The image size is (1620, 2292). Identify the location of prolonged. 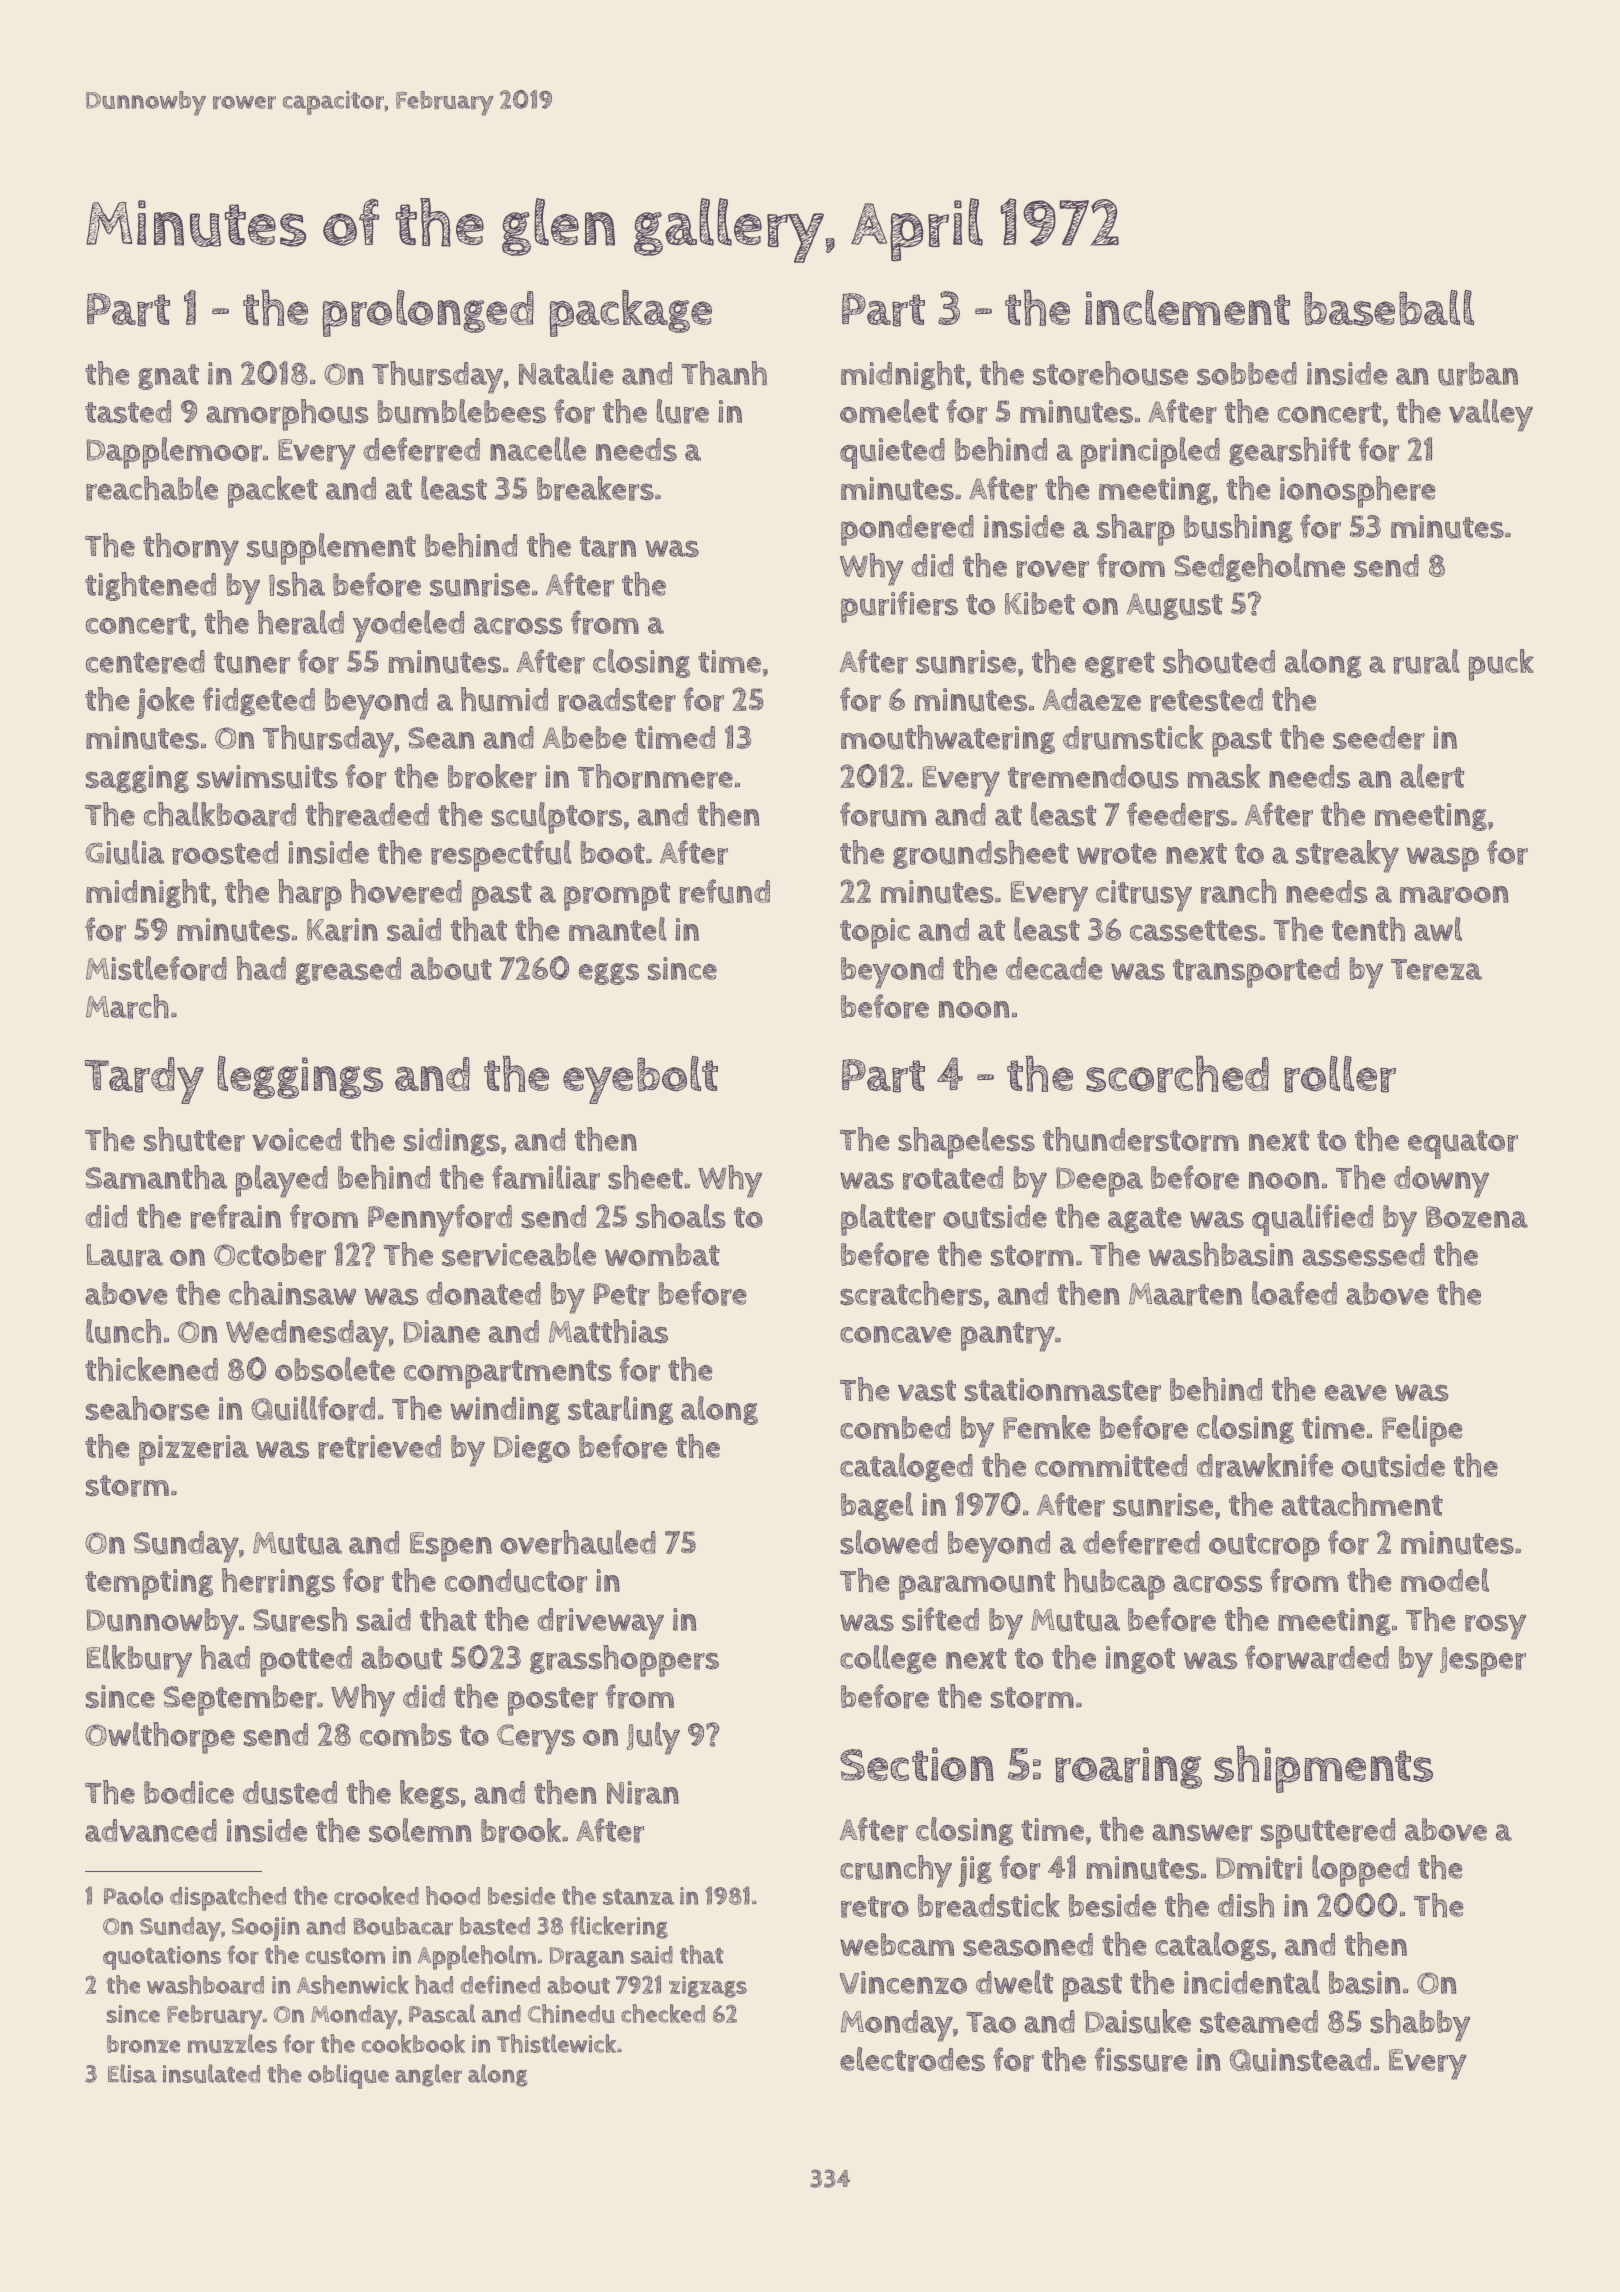
(428, 313).
